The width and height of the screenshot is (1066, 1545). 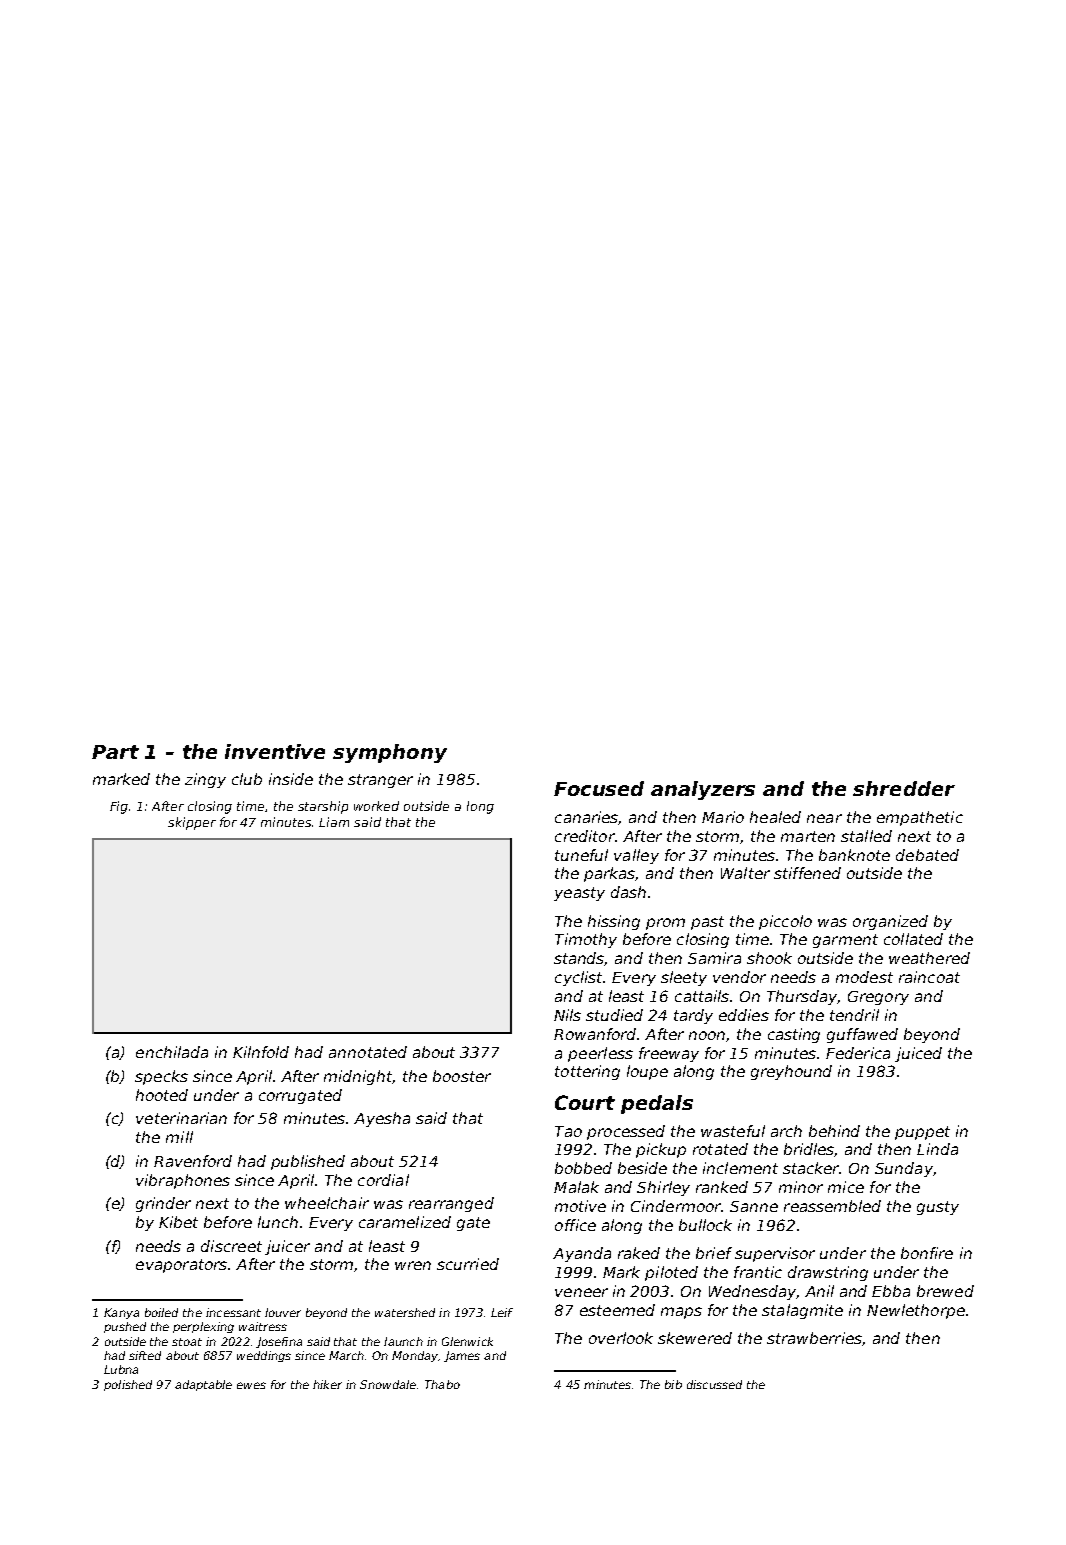 I want to click on raincoat, so click(x=929, y=977).
